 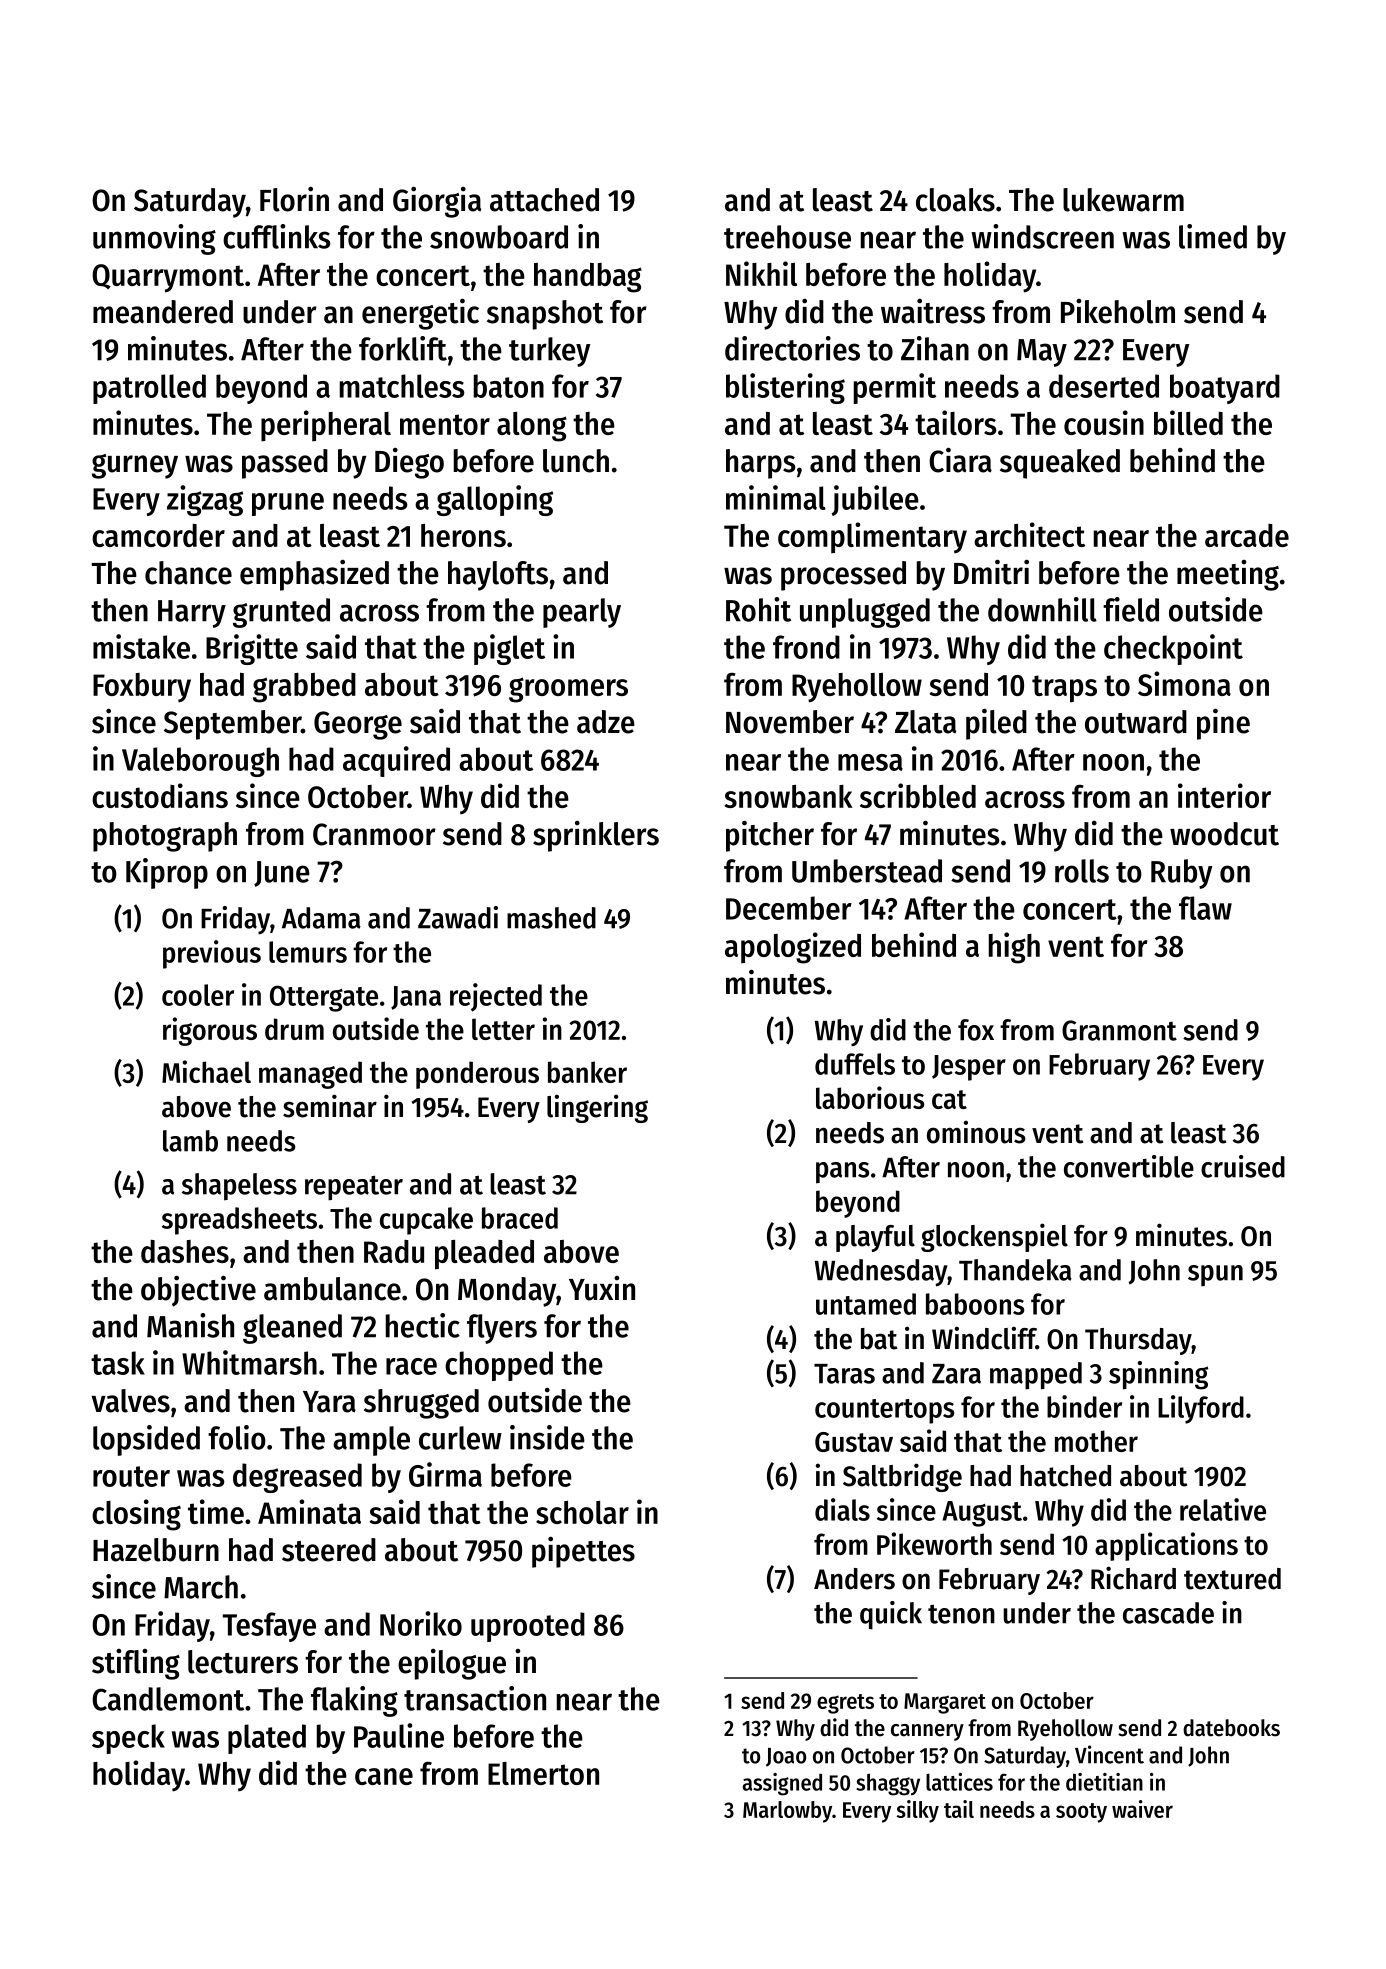 I want to click on Michael, so click(x=206, y=1071).
